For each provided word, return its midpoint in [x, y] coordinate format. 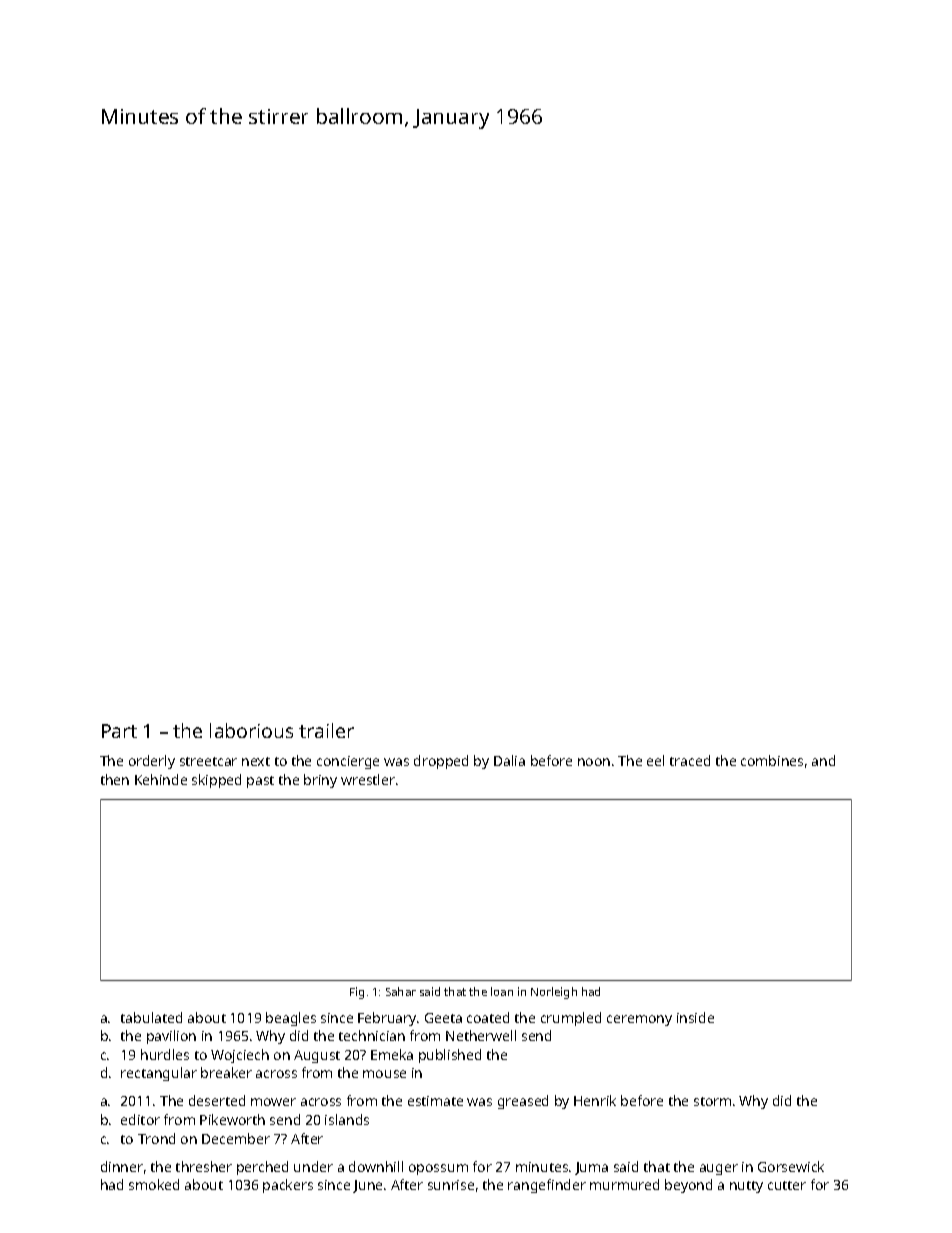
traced [690, 760]
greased [523, 1102]
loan [502, 991]
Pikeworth [232, 1119]
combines [772, 760]
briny [320, 781]
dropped [441, 762]
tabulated [151, 1017]
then [115, 779]
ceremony [639, 1020]
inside [695, 1017]
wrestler [368, 779]
